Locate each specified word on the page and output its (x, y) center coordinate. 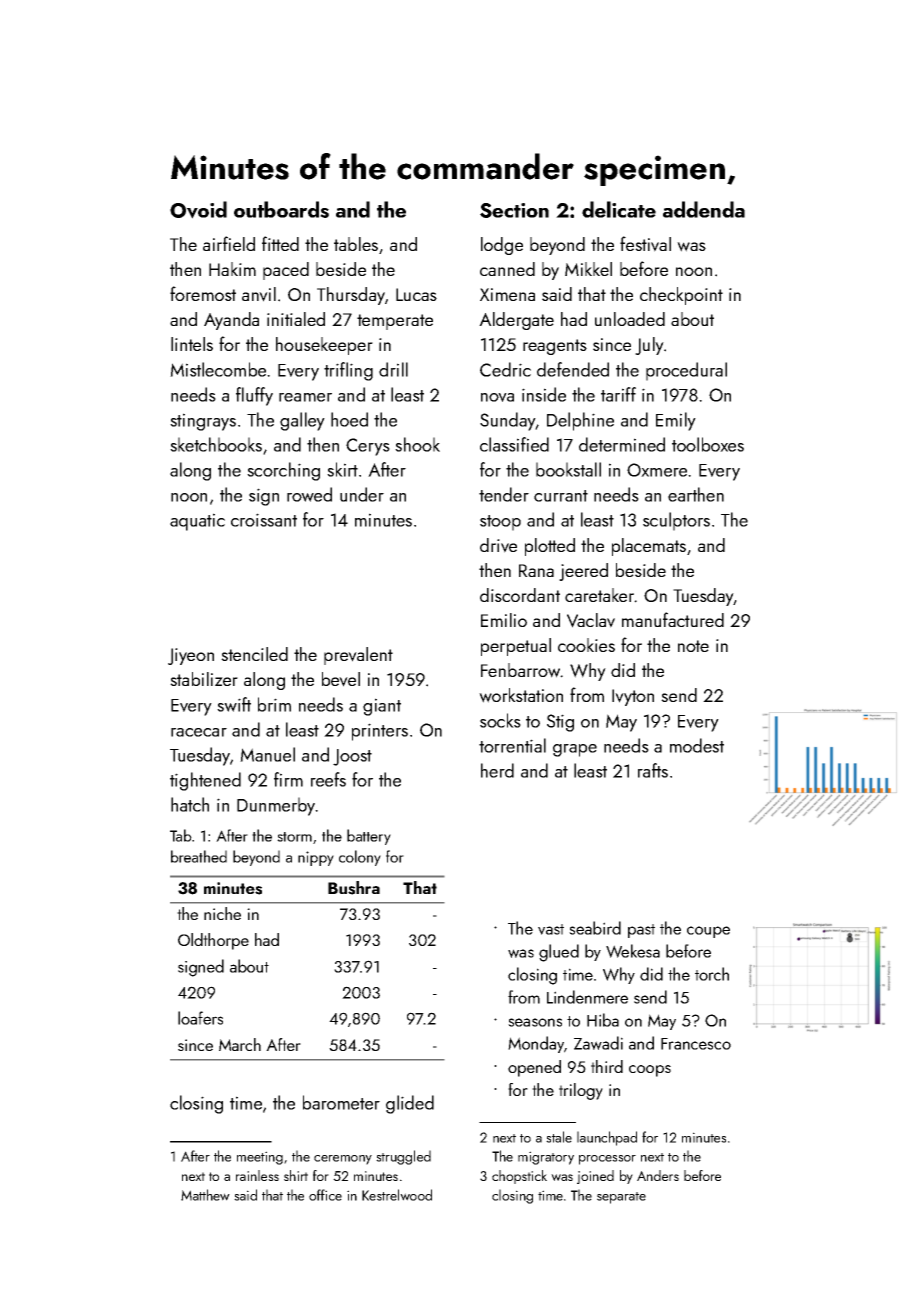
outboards (281, 209)
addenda (704, 209)
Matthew (205, 1195)
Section (514, 210)
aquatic (197, 522)
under (362, 494)
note (693, 646)
